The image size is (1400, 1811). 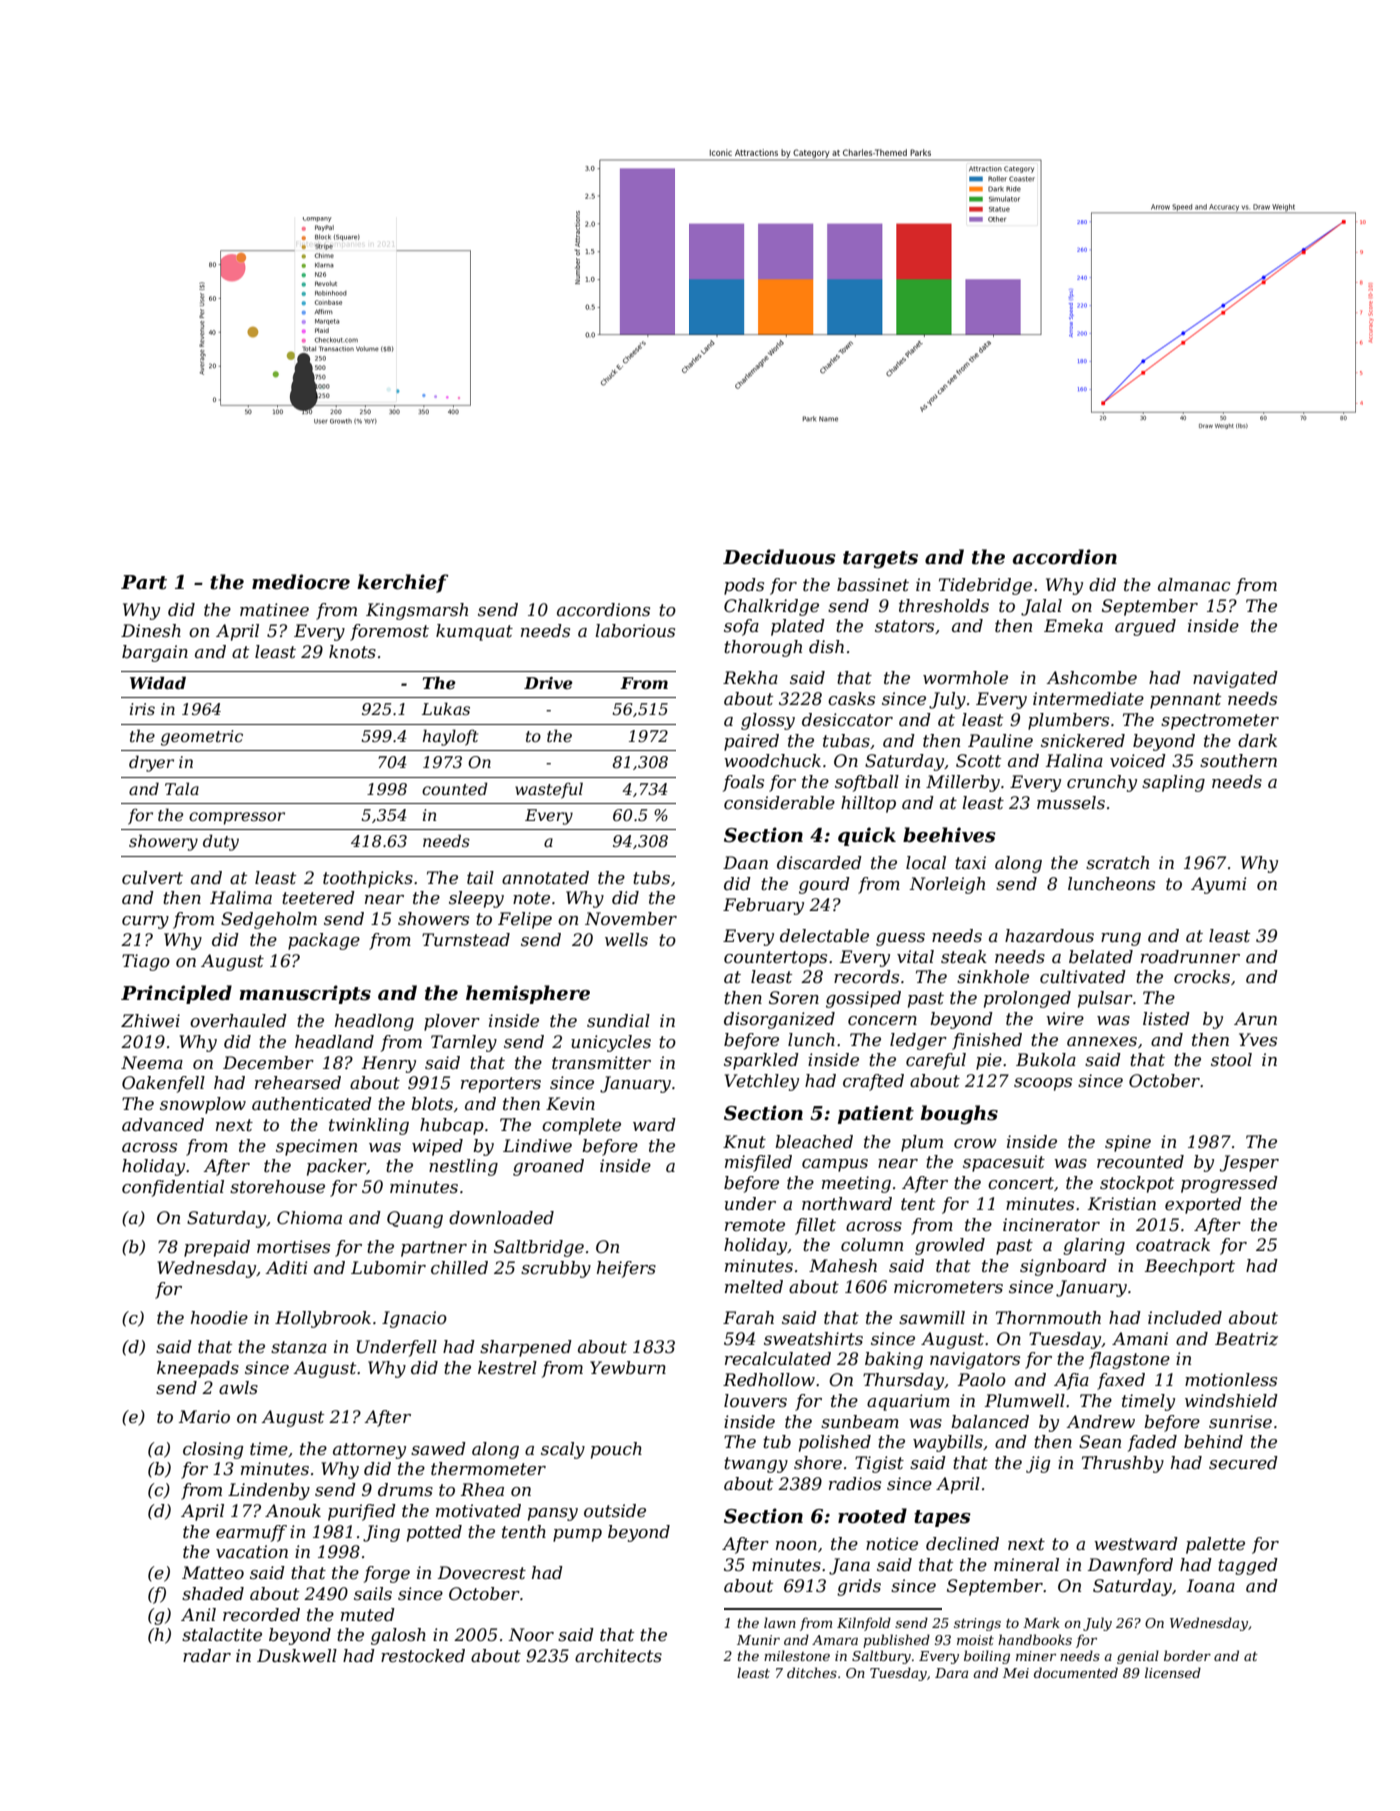 I want to click on mussels, so click(x=1071, y=803).
